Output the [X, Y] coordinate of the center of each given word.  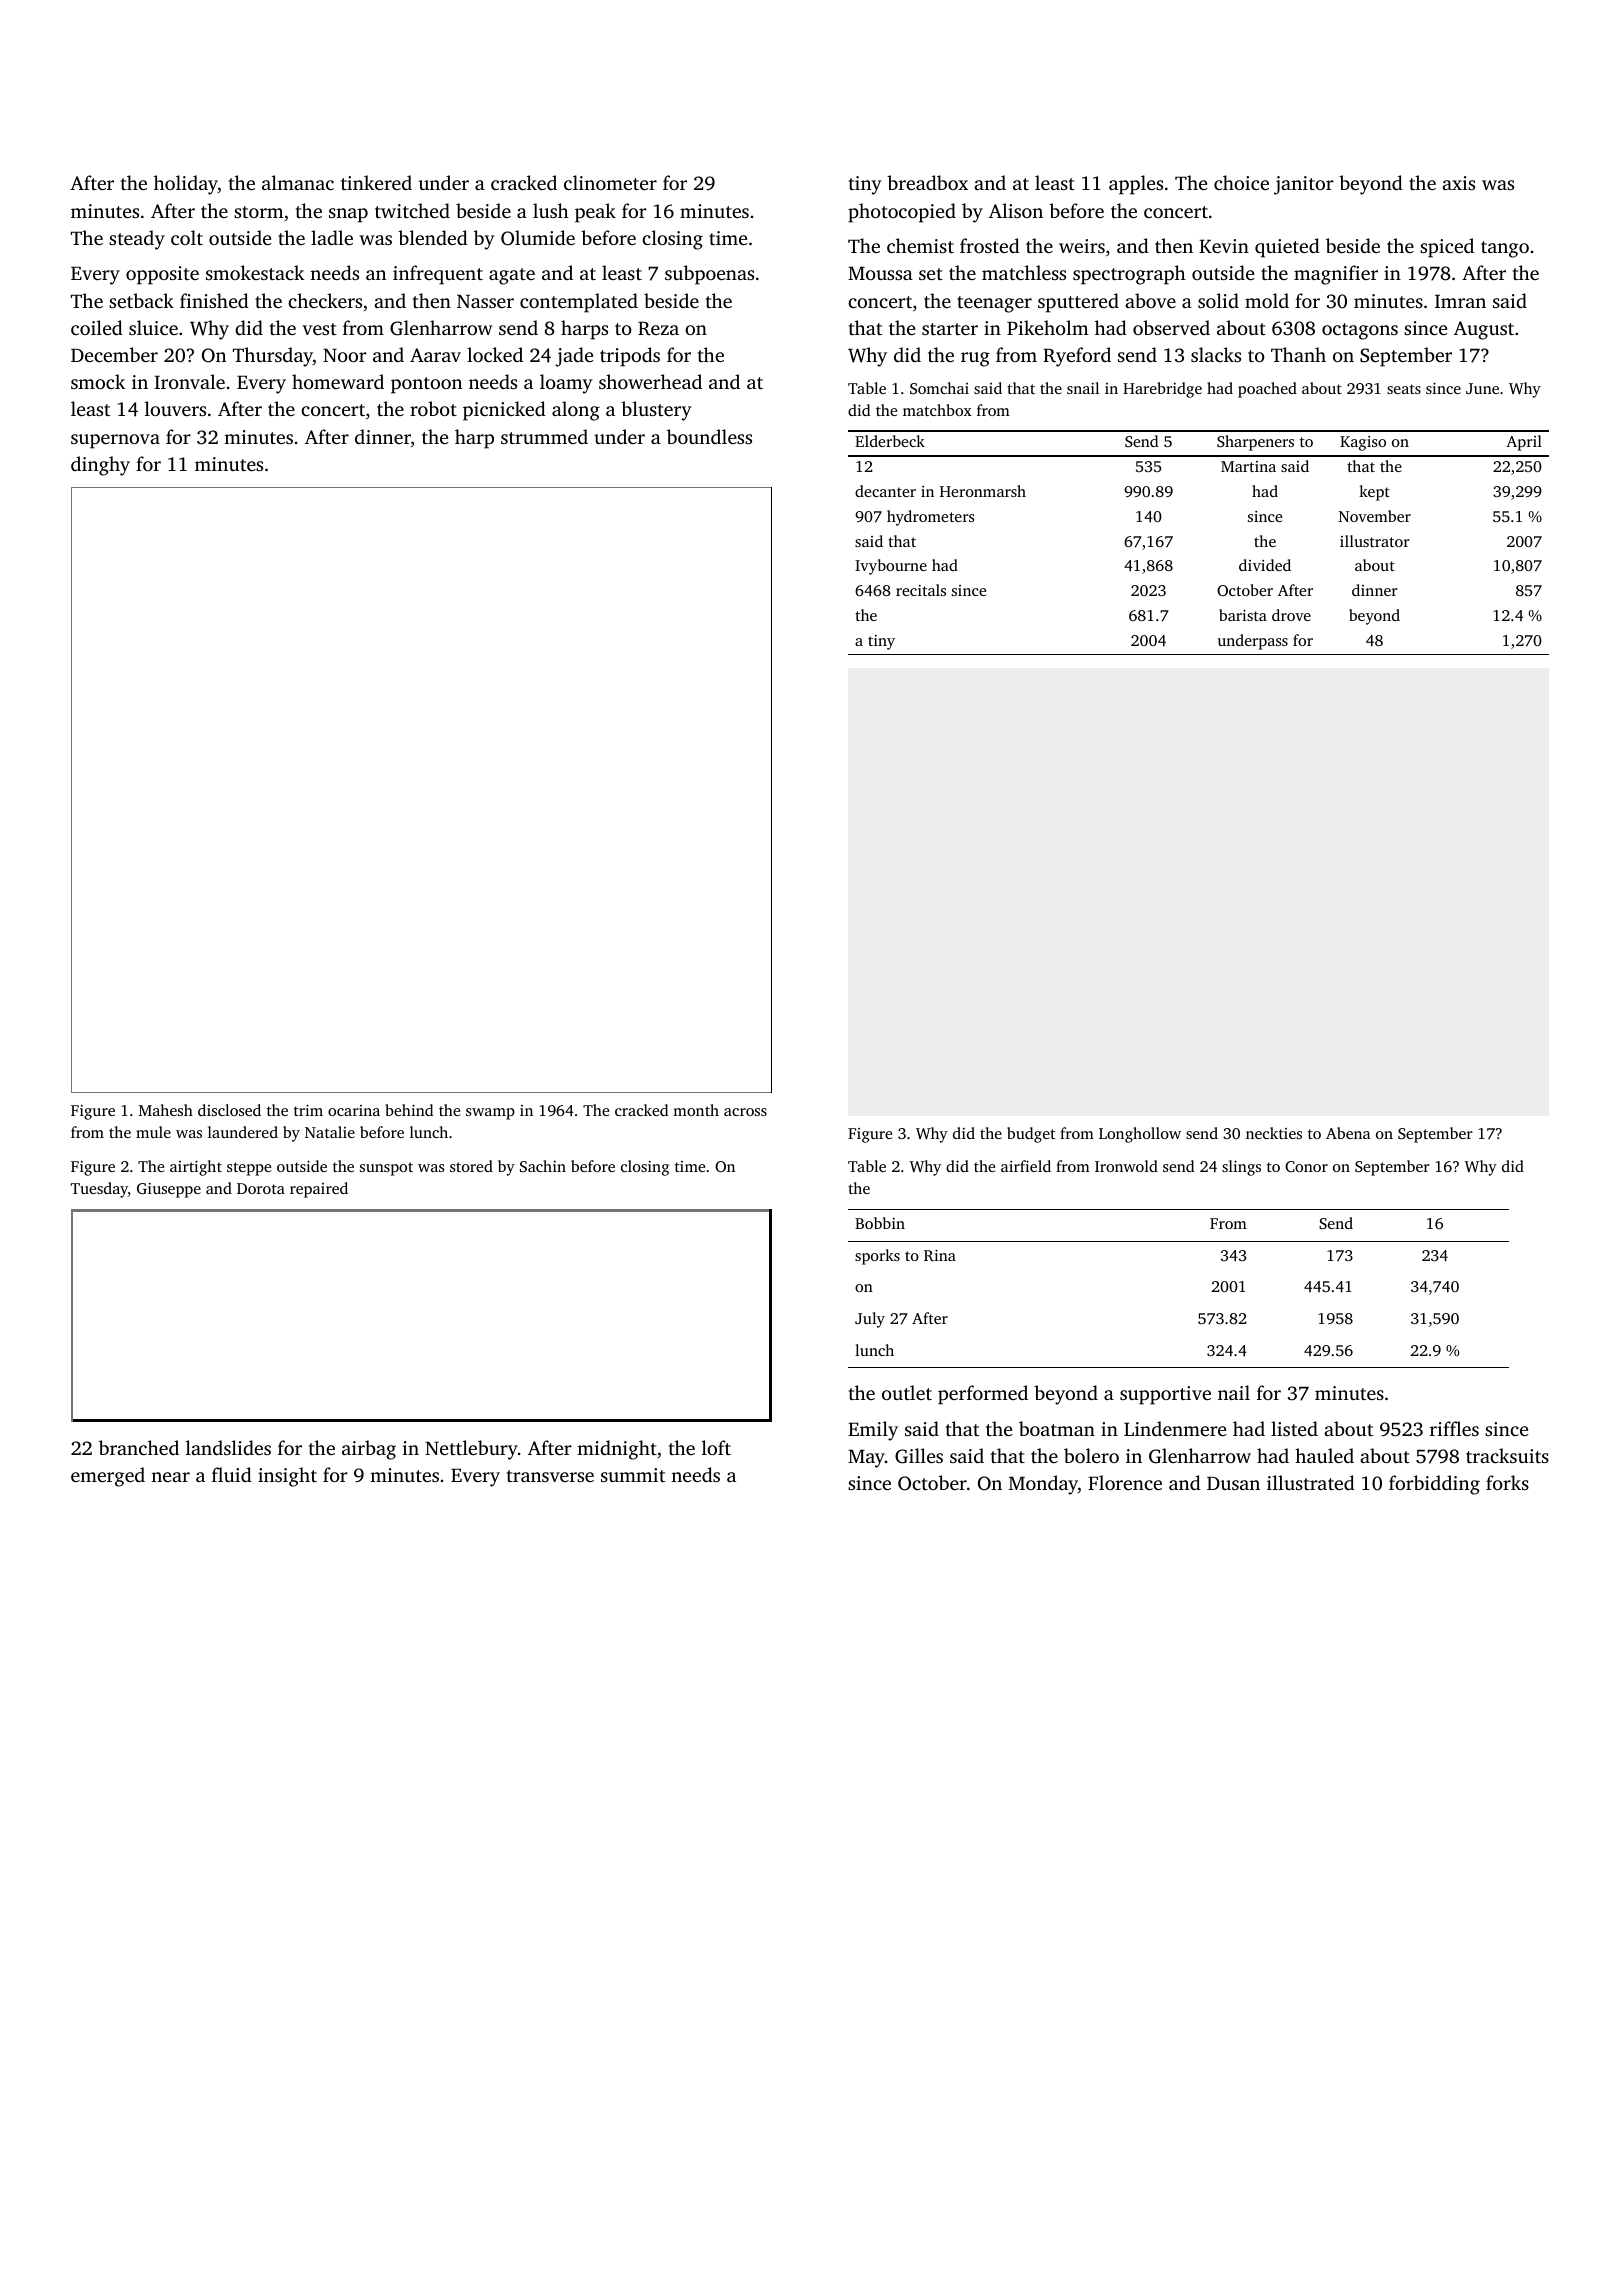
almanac [298, 182]
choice [1241, 182]
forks [1507, 1482]
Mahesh [166, 1110]
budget [1031, 1135]
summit [633, 1475]
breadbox [927, 182]
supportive [1165, 1395]
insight [287, 1477]
